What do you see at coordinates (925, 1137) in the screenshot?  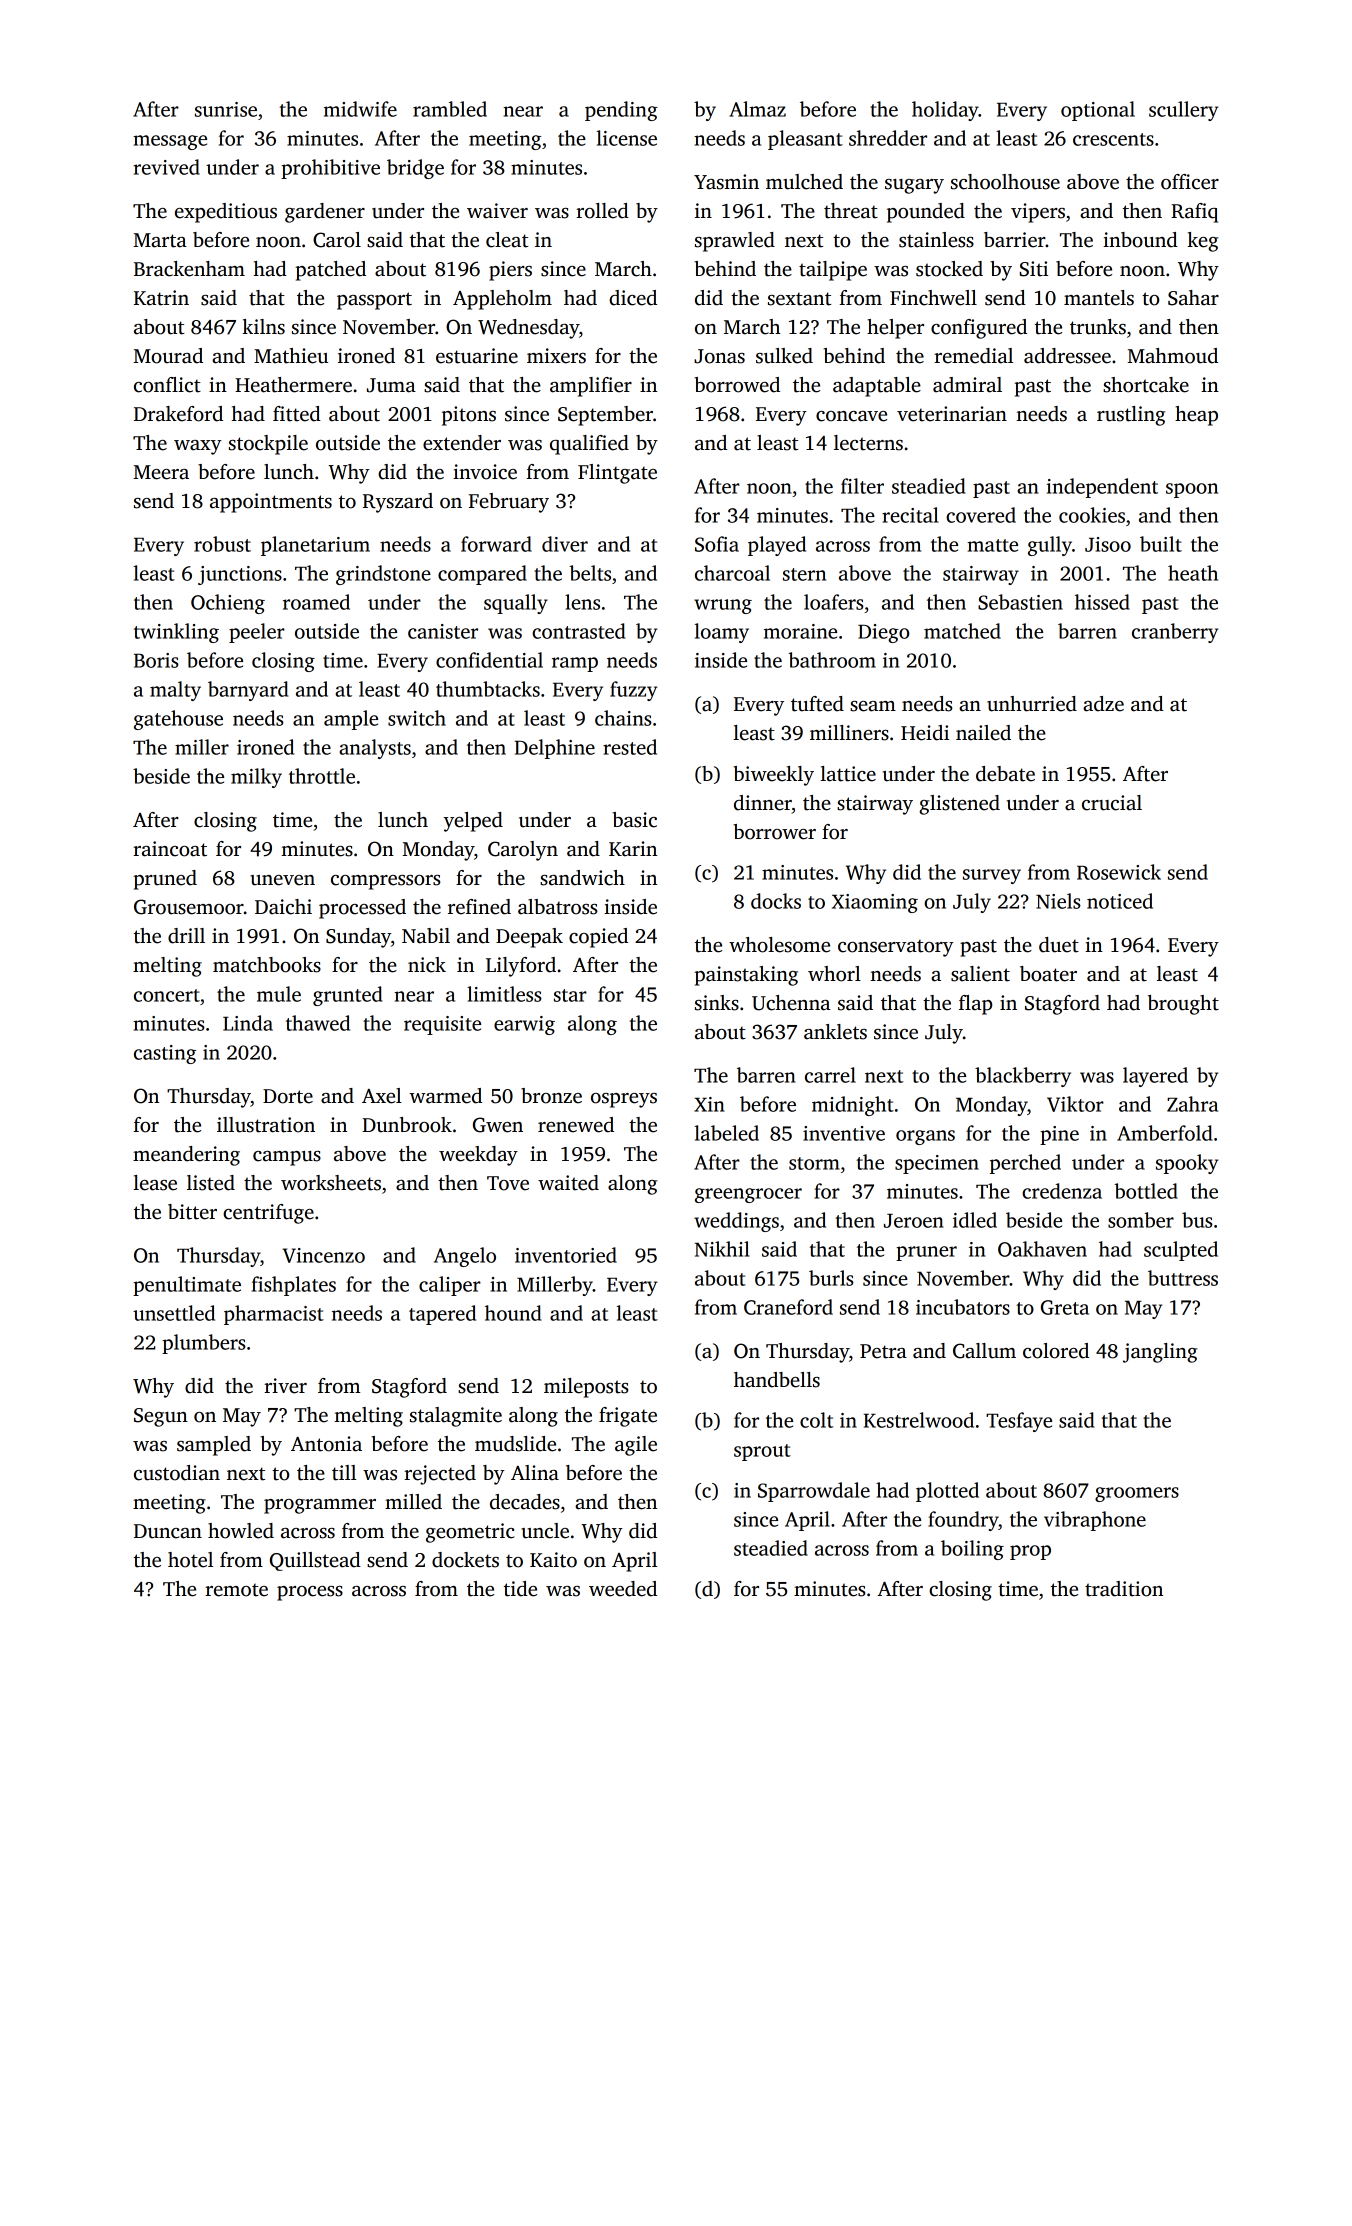 I see `organs` at bounding box center [925, 1137].
